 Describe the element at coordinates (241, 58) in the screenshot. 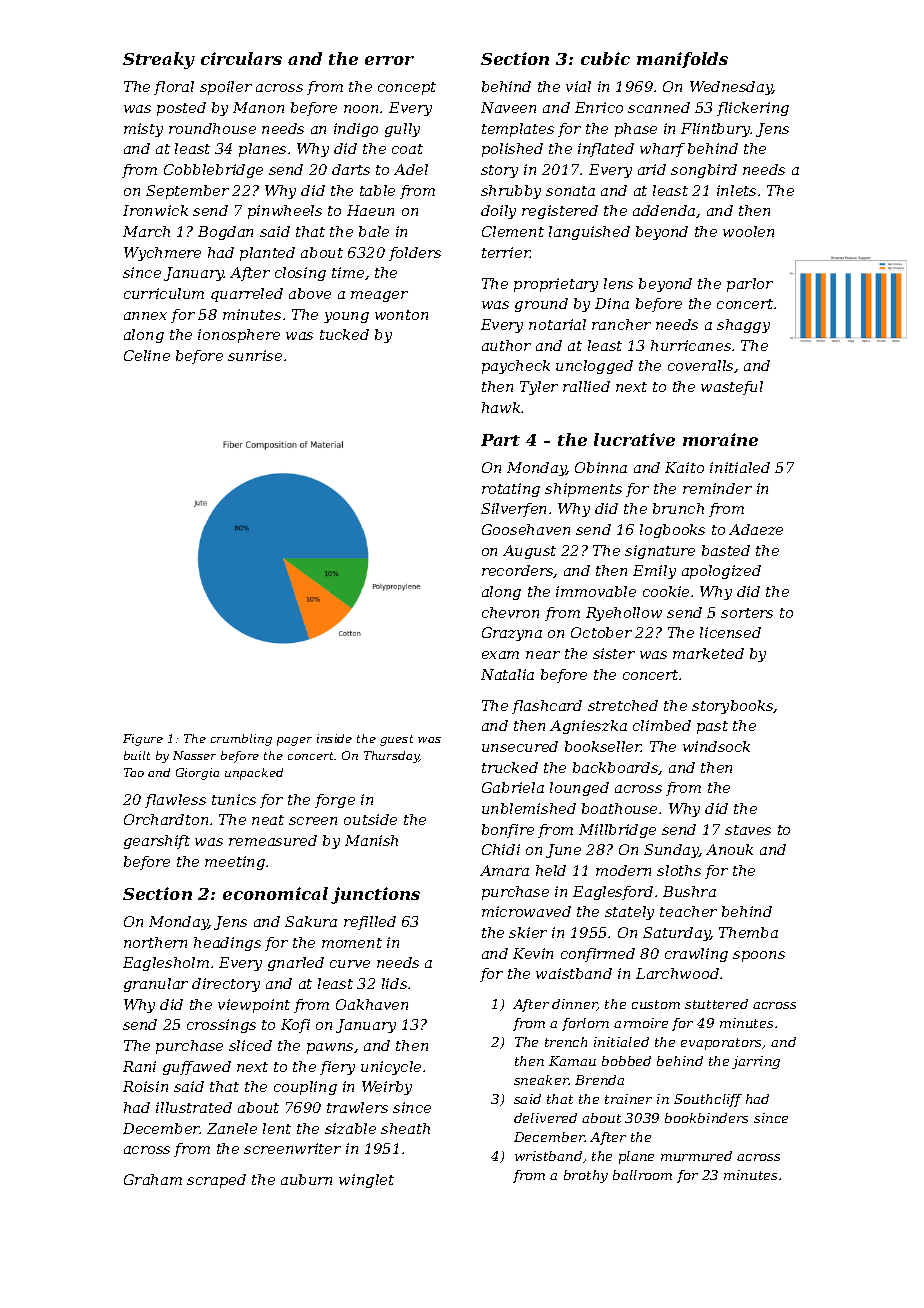

I see `circulars` at that location.
